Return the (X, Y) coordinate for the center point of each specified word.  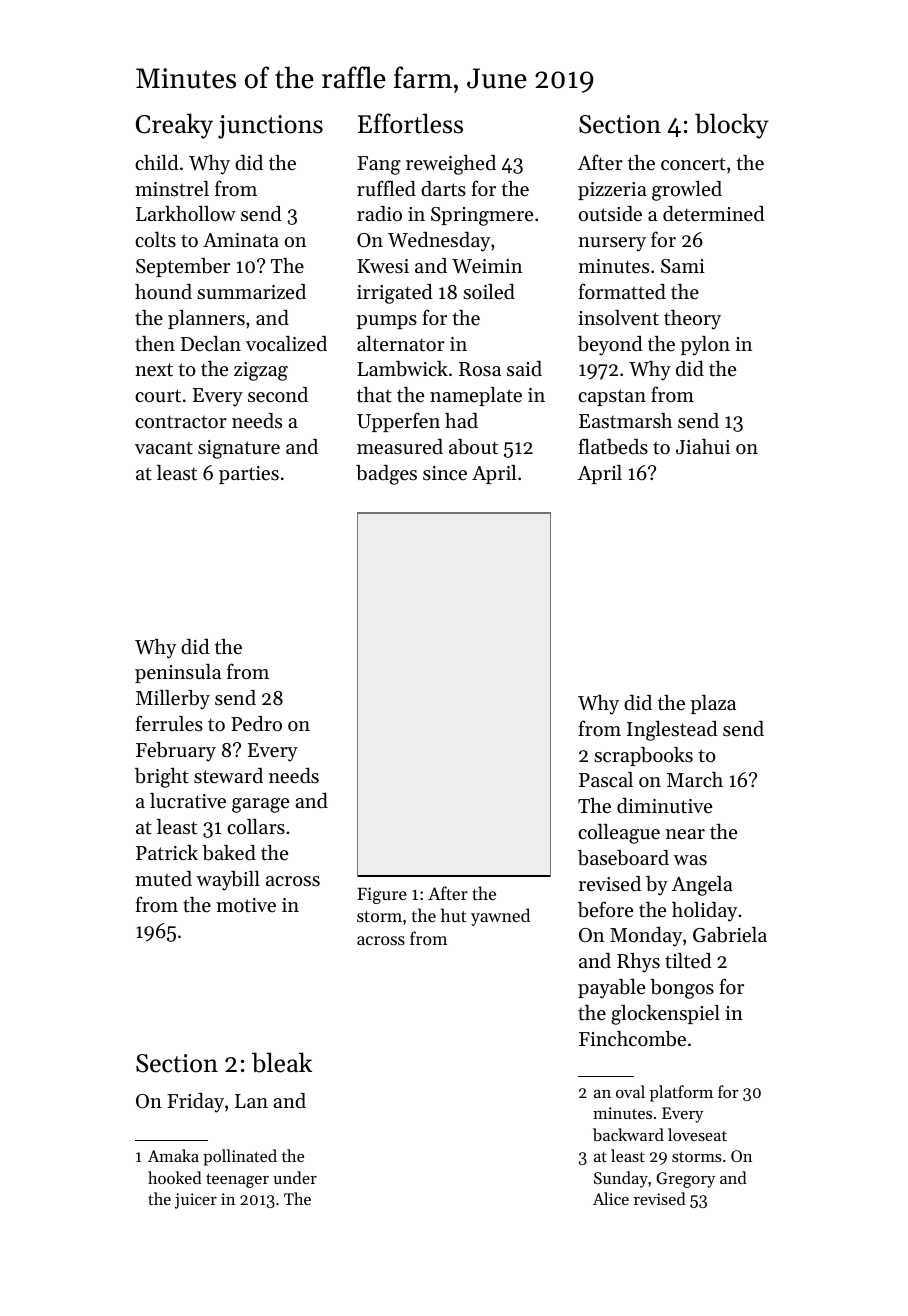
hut (454, 915)
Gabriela (730, 935)
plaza (713, 704)
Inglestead (672, 731)
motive (246, 905)
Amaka (173, 1155)
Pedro (256, 724)
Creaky (174, 126)
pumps (387, 322)
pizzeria (612, 191)
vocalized (286, 344)
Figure (382, 895)
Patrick (167, 853)
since (445, 473)
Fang (379, 165)
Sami (683, 266)
